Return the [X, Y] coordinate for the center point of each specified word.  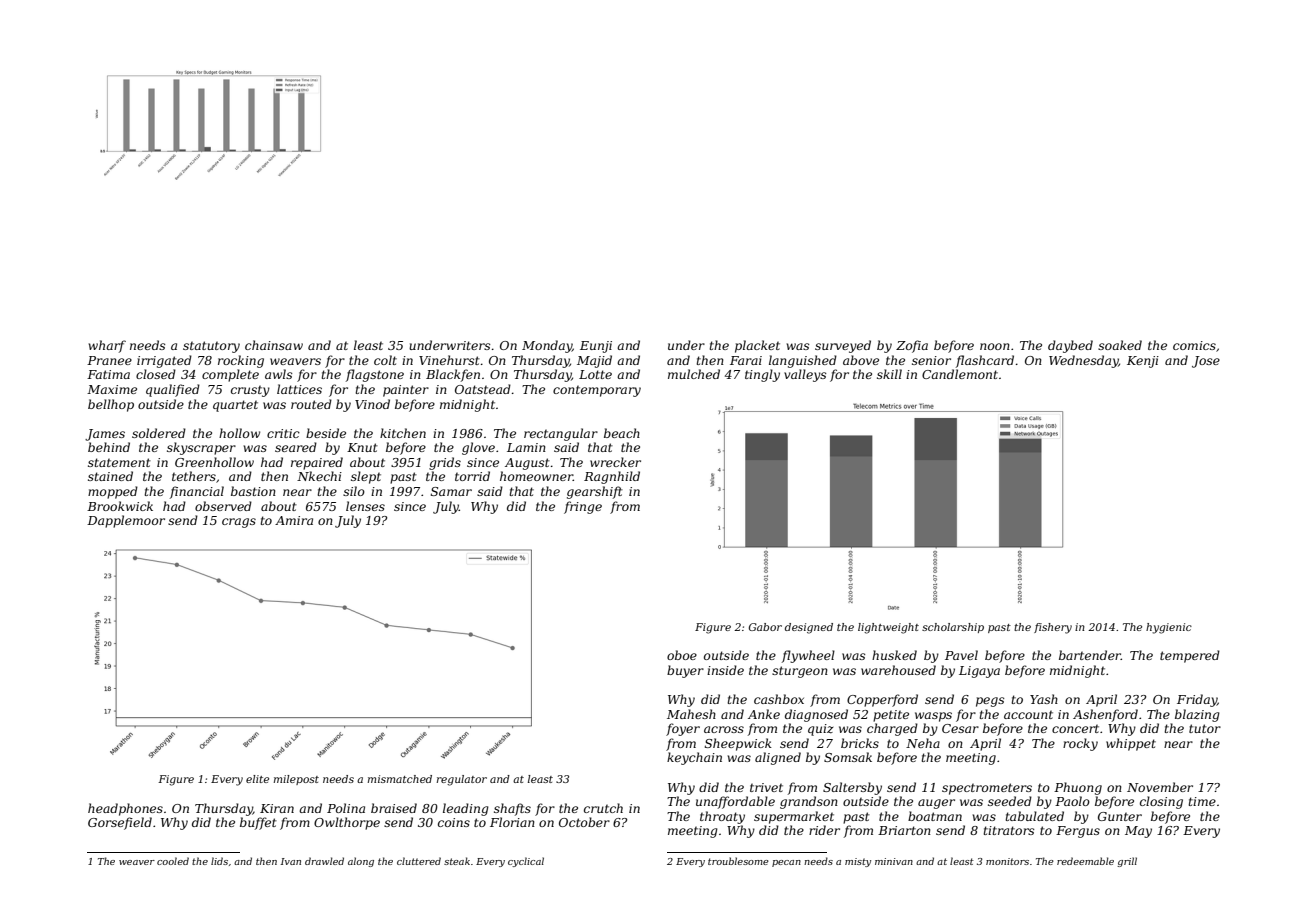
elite [257, 779]
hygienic [1169, 628]
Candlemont [960, 374]
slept [366, 477]
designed [809, 628]
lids [219, 861]
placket [757, 346]
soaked [1120, 345]
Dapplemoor [126, 521]
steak [457, 861]
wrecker [615, 462]
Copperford [882, 700]
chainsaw [274, 345]
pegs [990, 702]
